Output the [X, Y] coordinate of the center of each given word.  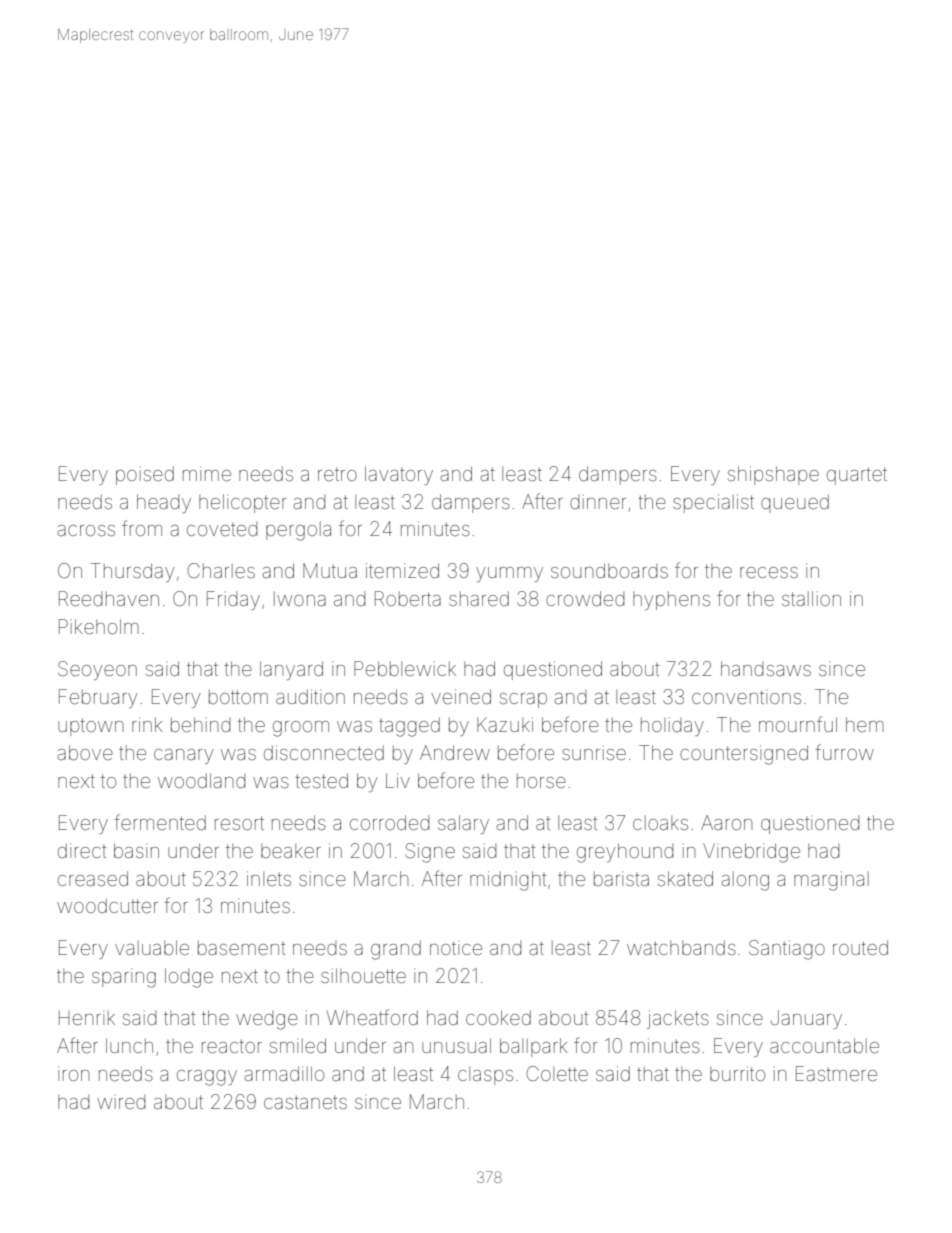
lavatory [399, 475]
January [806, 1019]
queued [795, 503]
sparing [124, 978]
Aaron [726, 822]
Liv [398, 780]
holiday [672, 726]
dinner [598, 501]
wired [121, 1101]
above [85, 752]
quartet [857, 476]
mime [207, 473]
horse [541, 781]
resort [239, 823]
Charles [221, 570]
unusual [456, 1045]
